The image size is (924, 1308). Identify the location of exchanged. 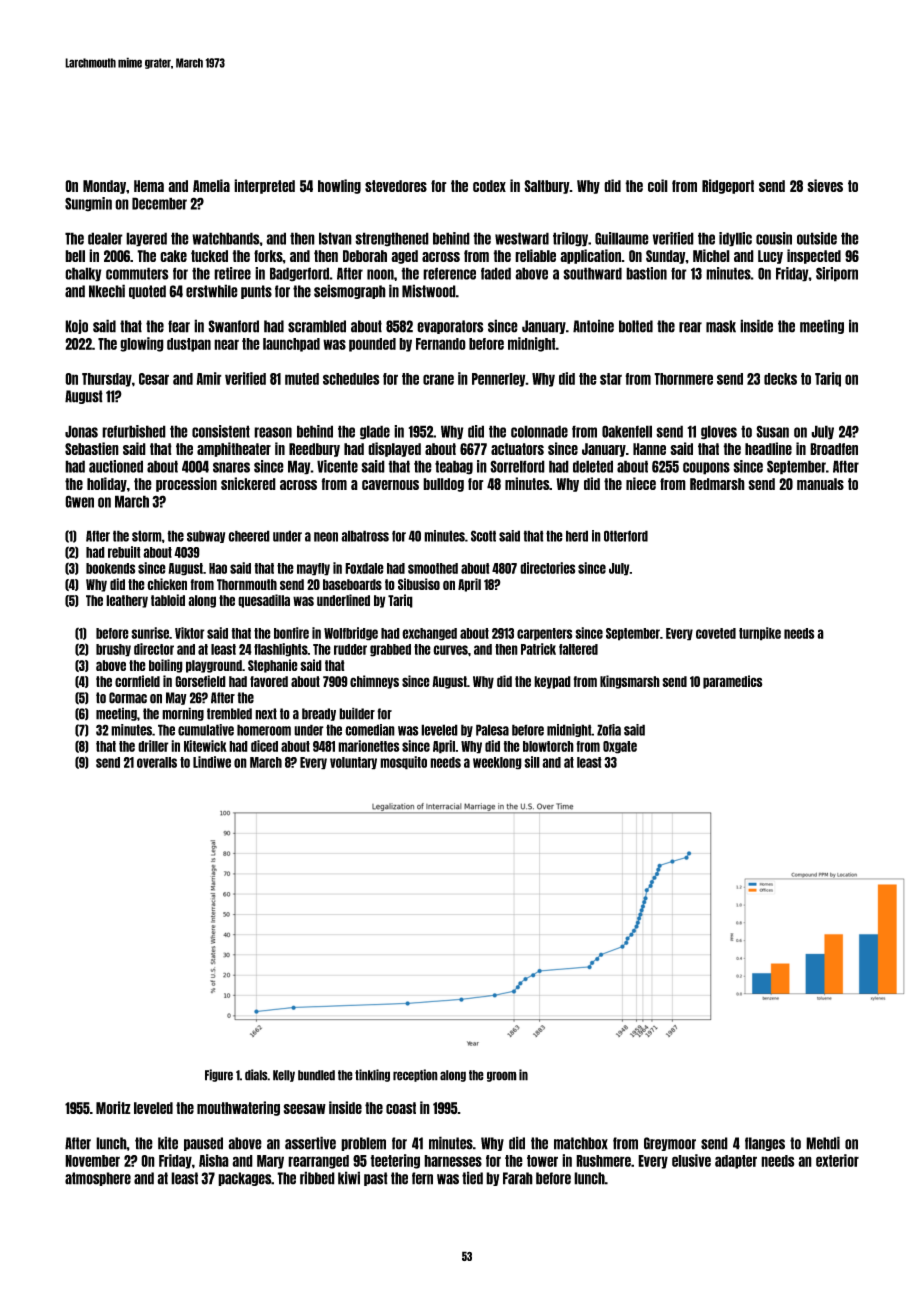
(429, 634).
